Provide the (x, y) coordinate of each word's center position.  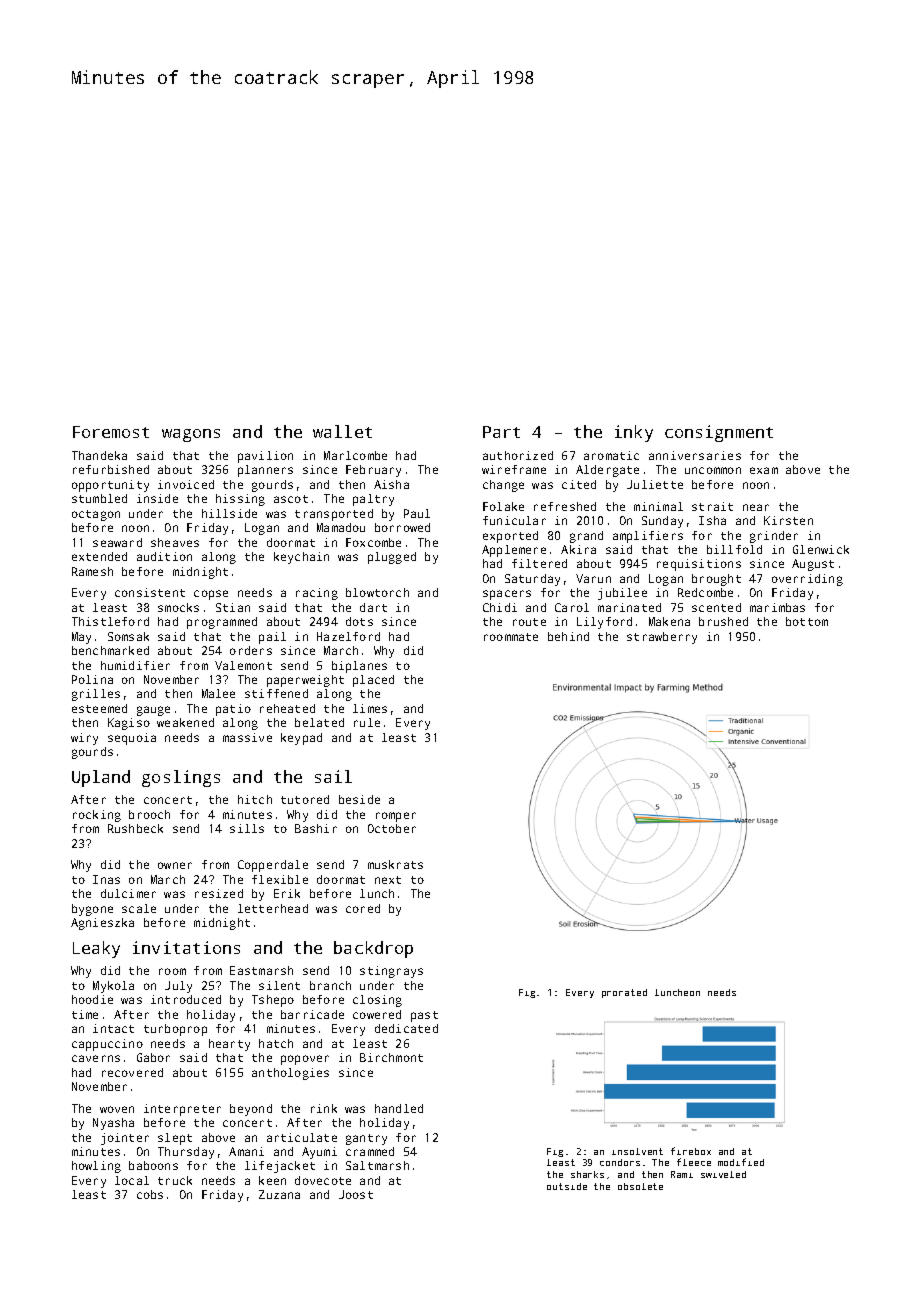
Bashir (316, 828)
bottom (807, 621)
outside (567, 1186)
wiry (84, 739)
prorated (624, 993)
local (132, 1180)
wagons (191, 435)
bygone (92, 910)
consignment (719, 433)
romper (396, 817)
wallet (342, 431)
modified (741, 1162)
